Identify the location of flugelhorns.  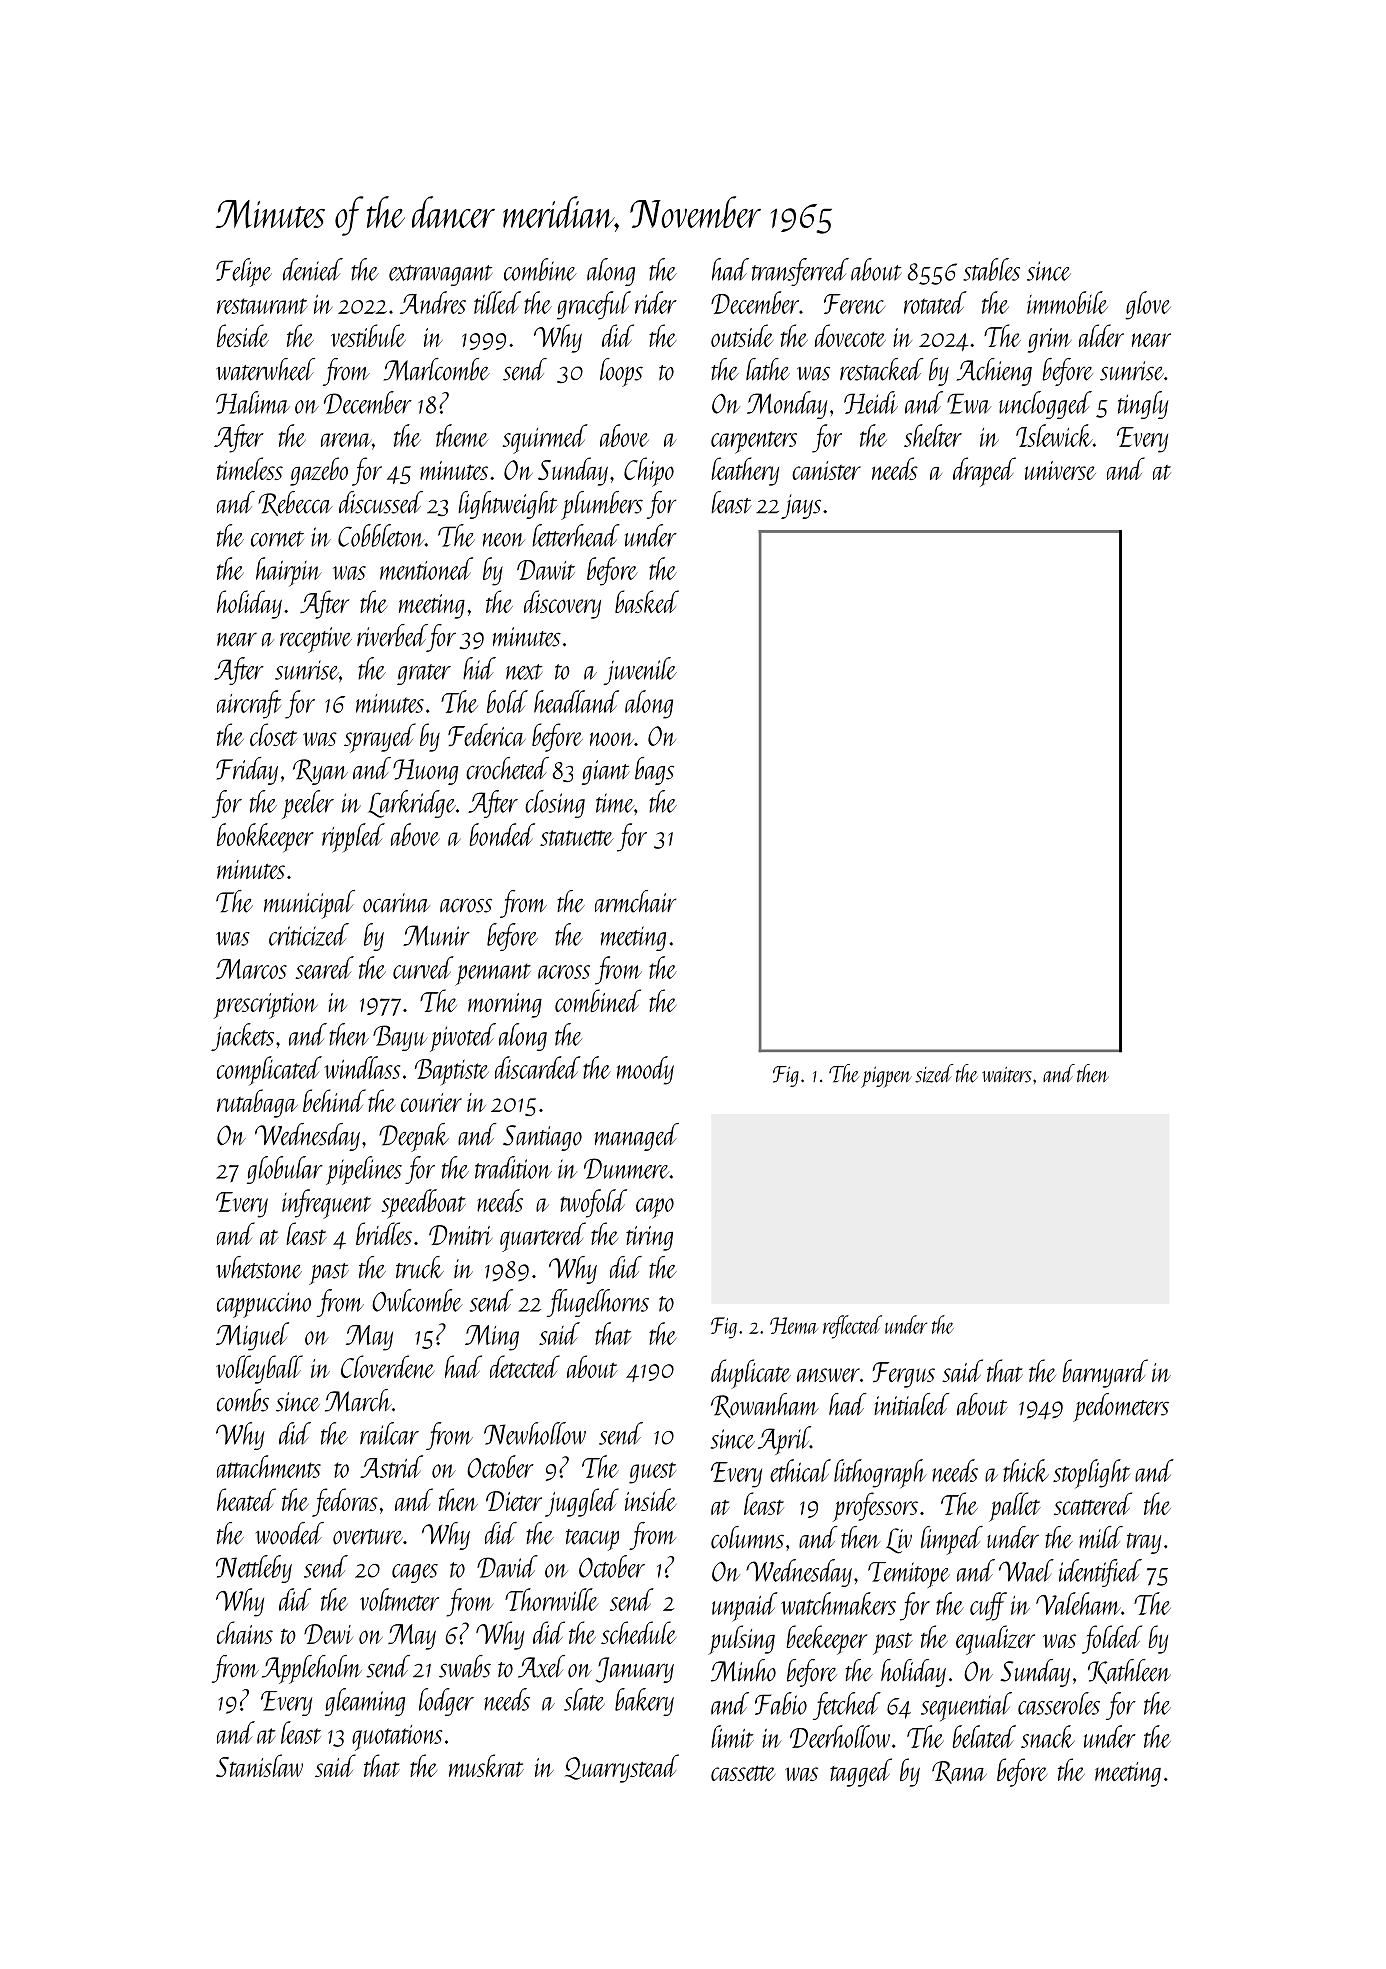
(598, 1303).
